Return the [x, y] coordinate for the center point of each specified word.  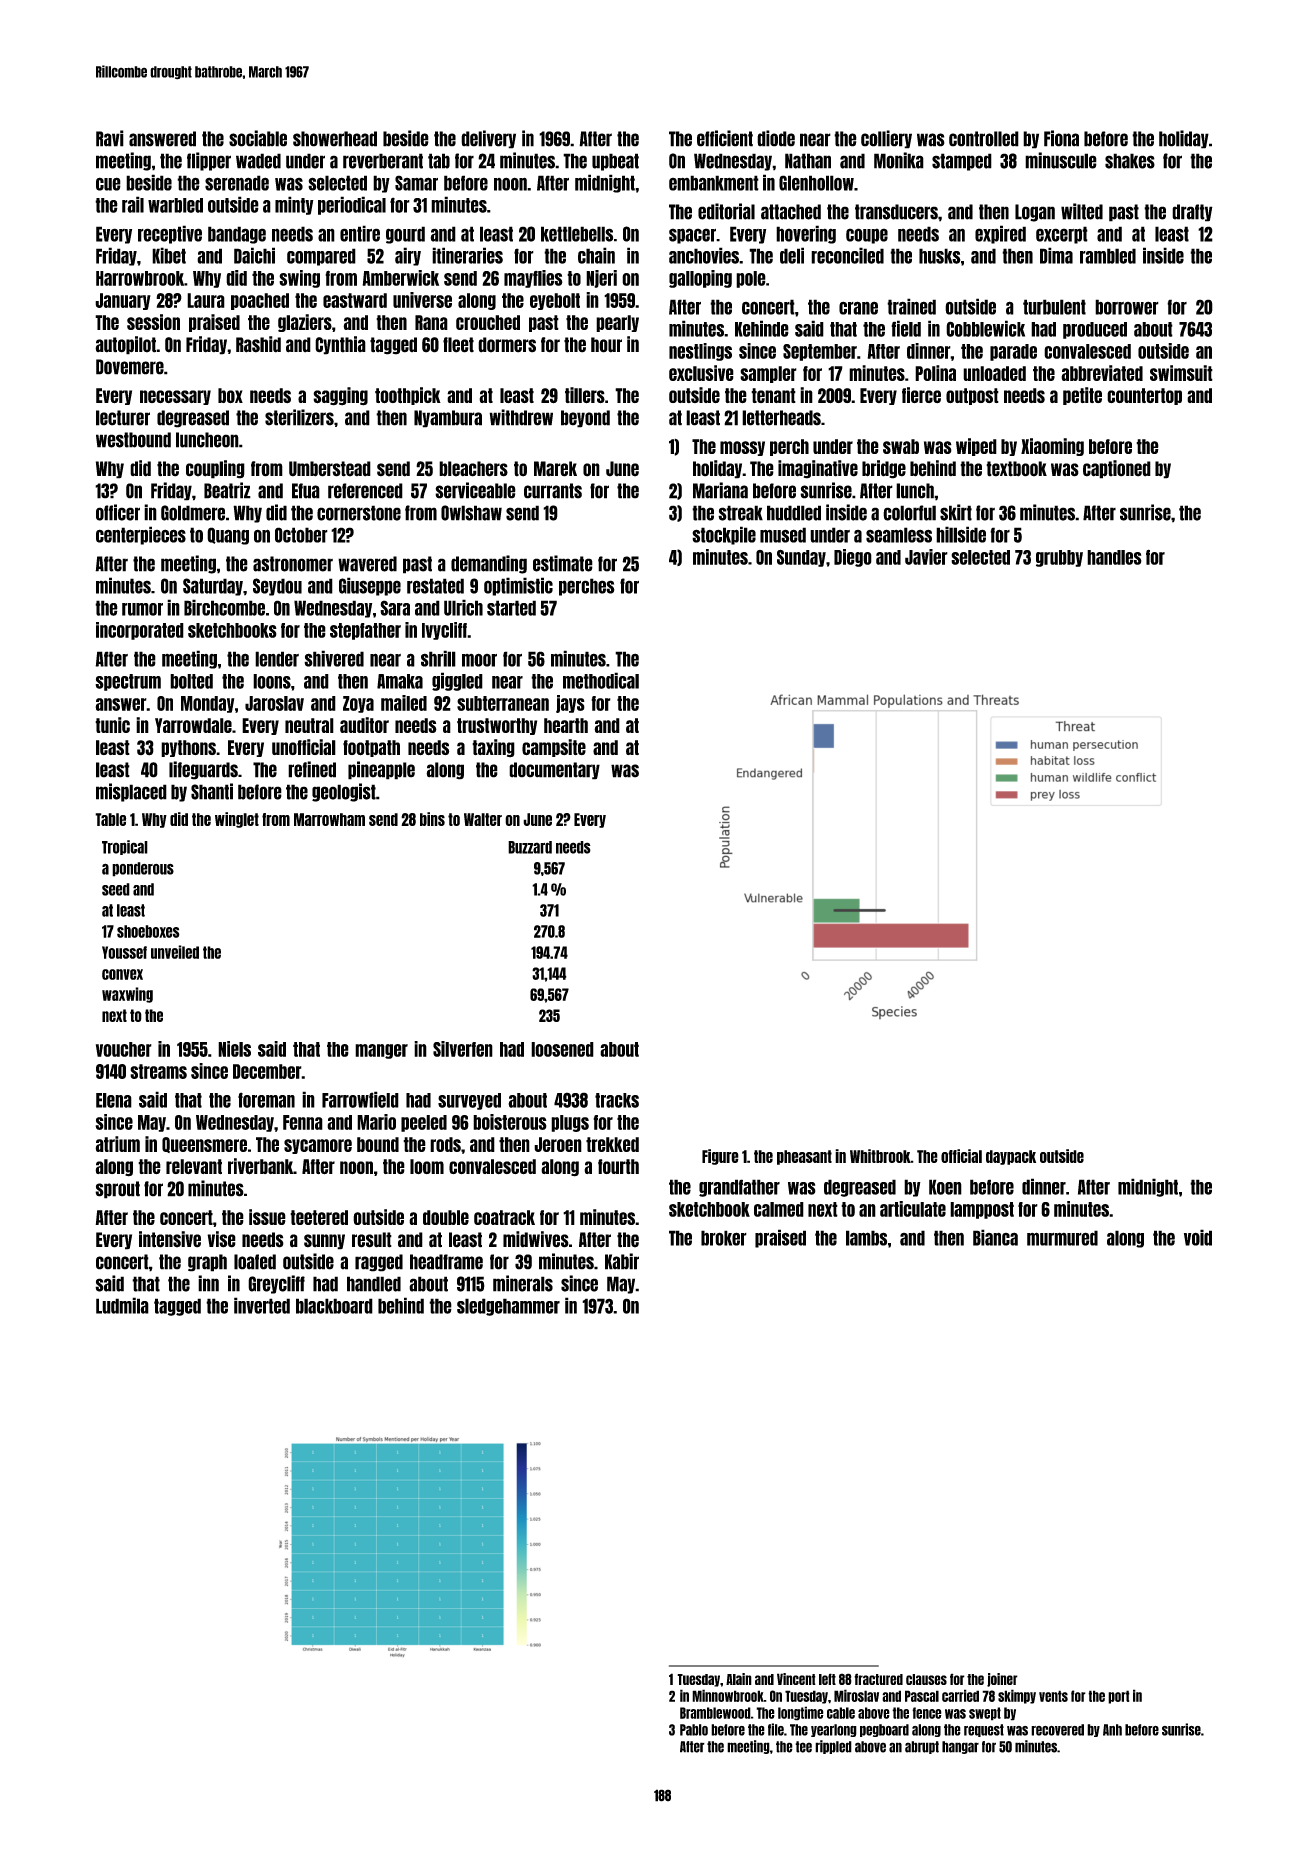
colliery [886, 139]
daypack [1011, 1157]
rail [133, 204]
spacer [692, 236]
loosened [562, 1049]
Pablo [694, 1730]
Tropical [125, 847]
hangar [960, 1747]
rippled [833, 1747]
